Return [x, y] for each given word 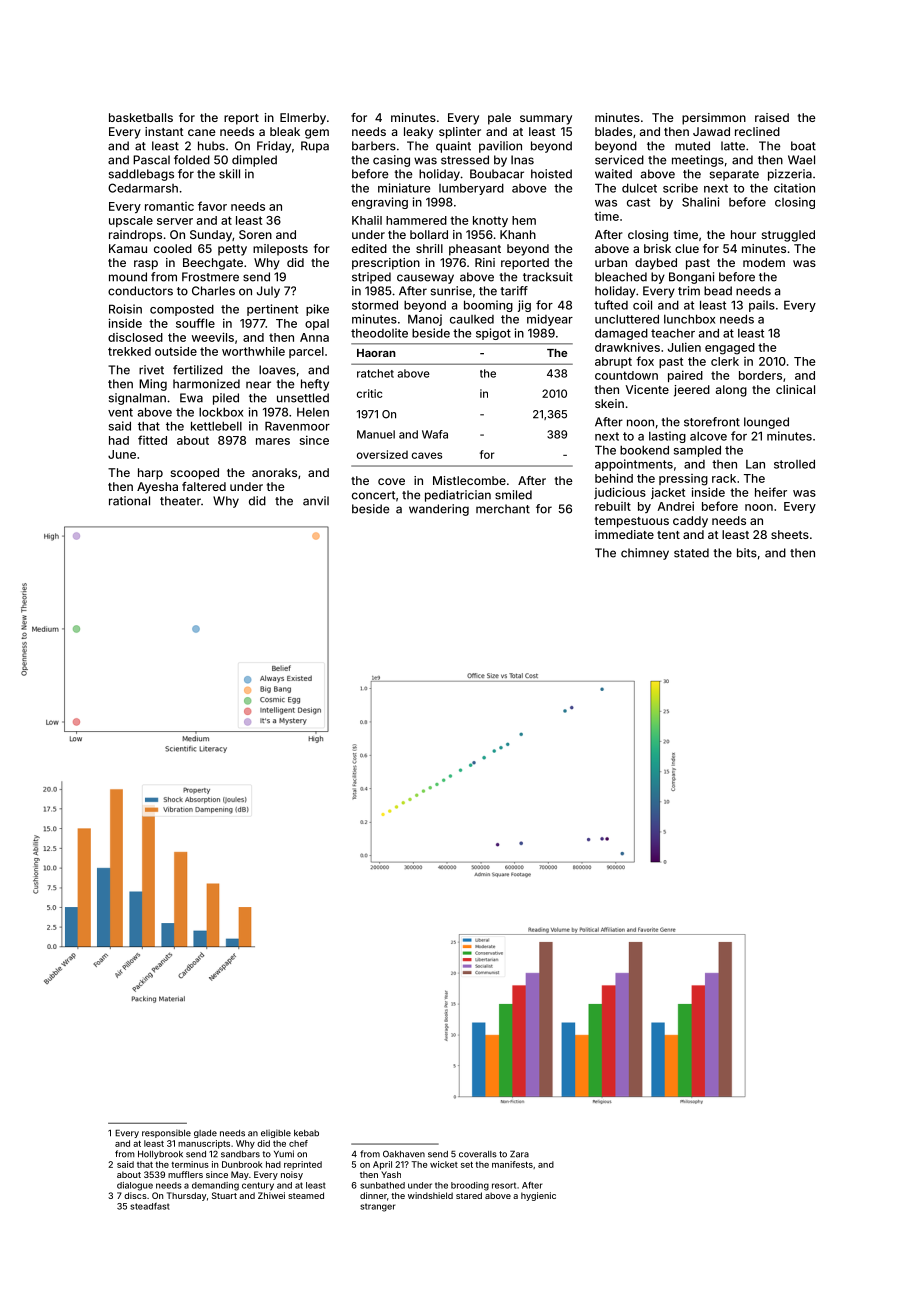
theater [180, 501]
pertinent [272, 310]
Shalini [700, 202]
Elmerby [303, 119]
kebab [306, 1133]
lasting [667, 437]
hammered [416, 220]
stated [691, 553]
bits [747, 553]
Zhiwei [271, 1195]
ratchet [375, 373]
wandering [439, 510]
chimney [645, 554]
